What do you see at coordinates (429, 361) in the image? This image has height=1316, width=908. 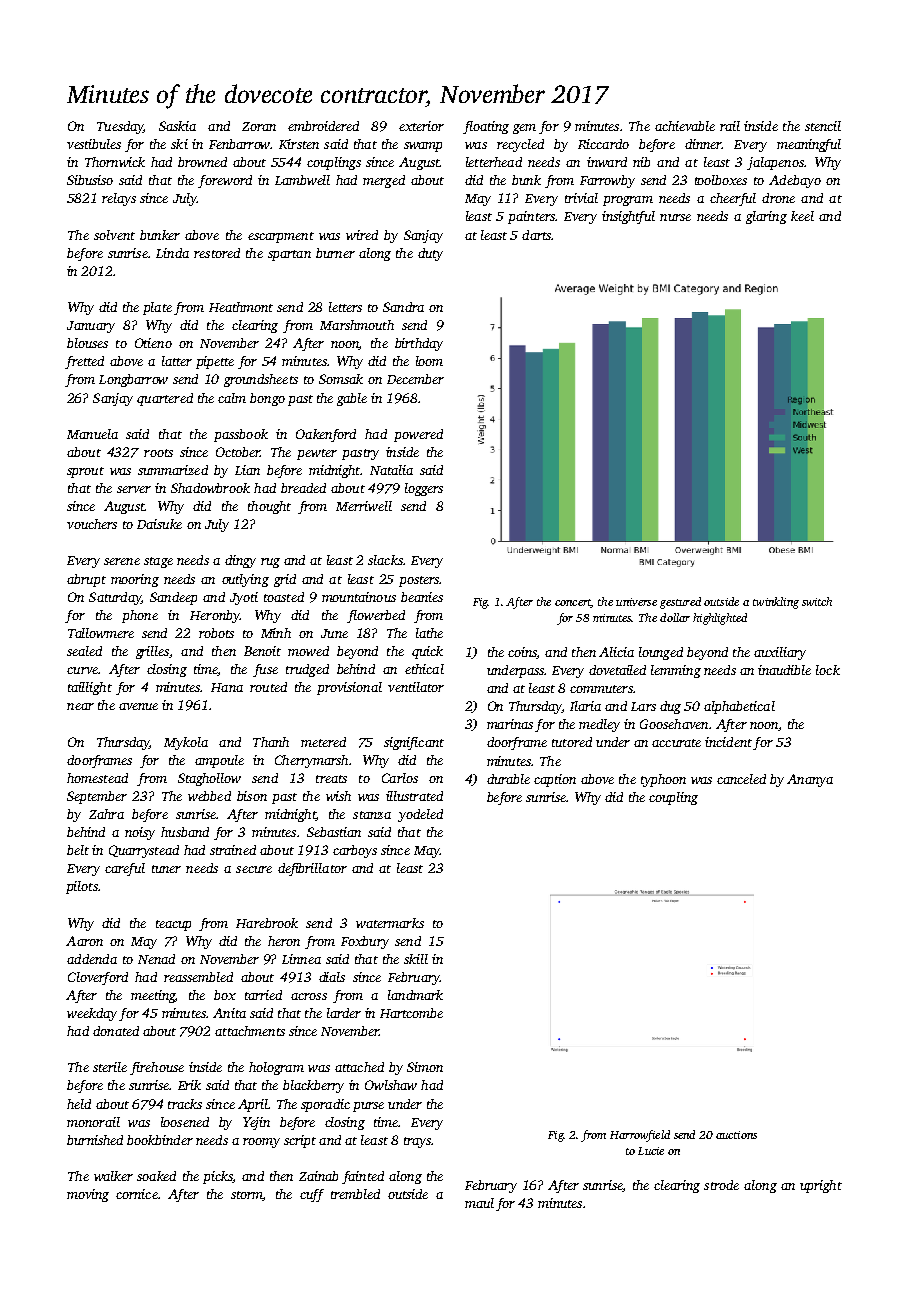 I see `loom` at bounding box center [429, 361].
